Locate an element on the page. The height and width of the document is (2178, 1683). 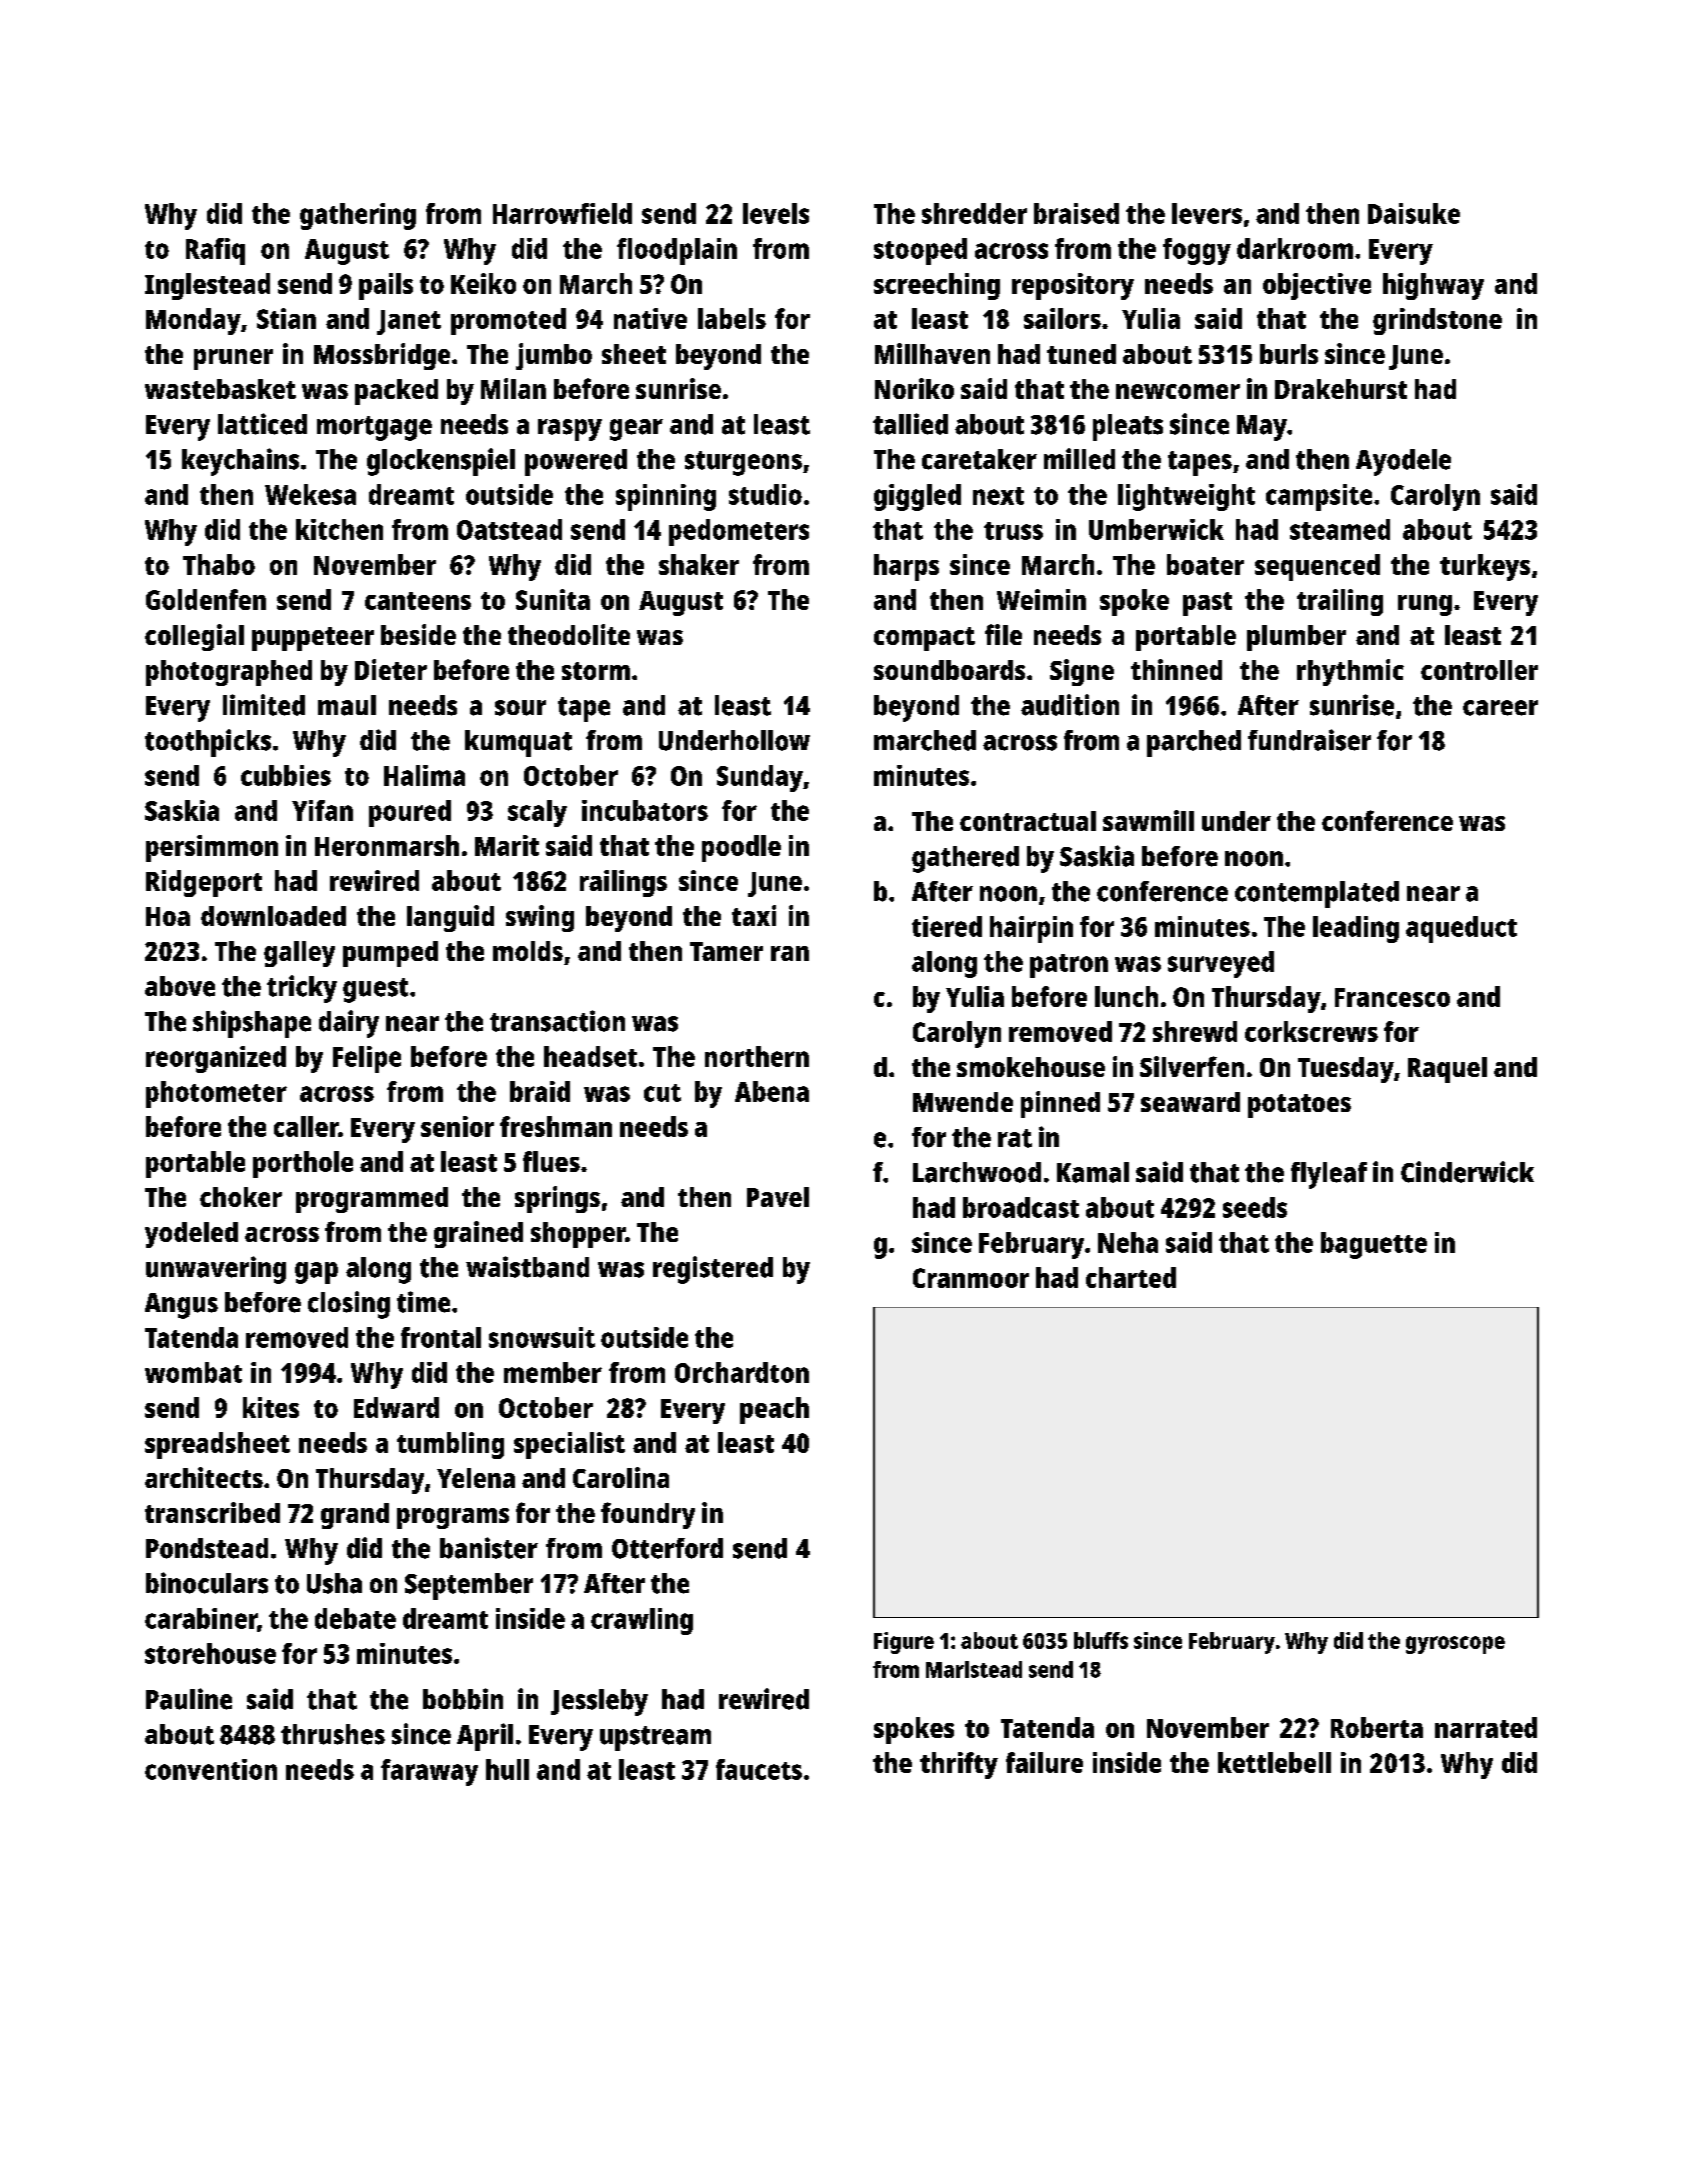
architects is located at coordinates (204, 1477).
